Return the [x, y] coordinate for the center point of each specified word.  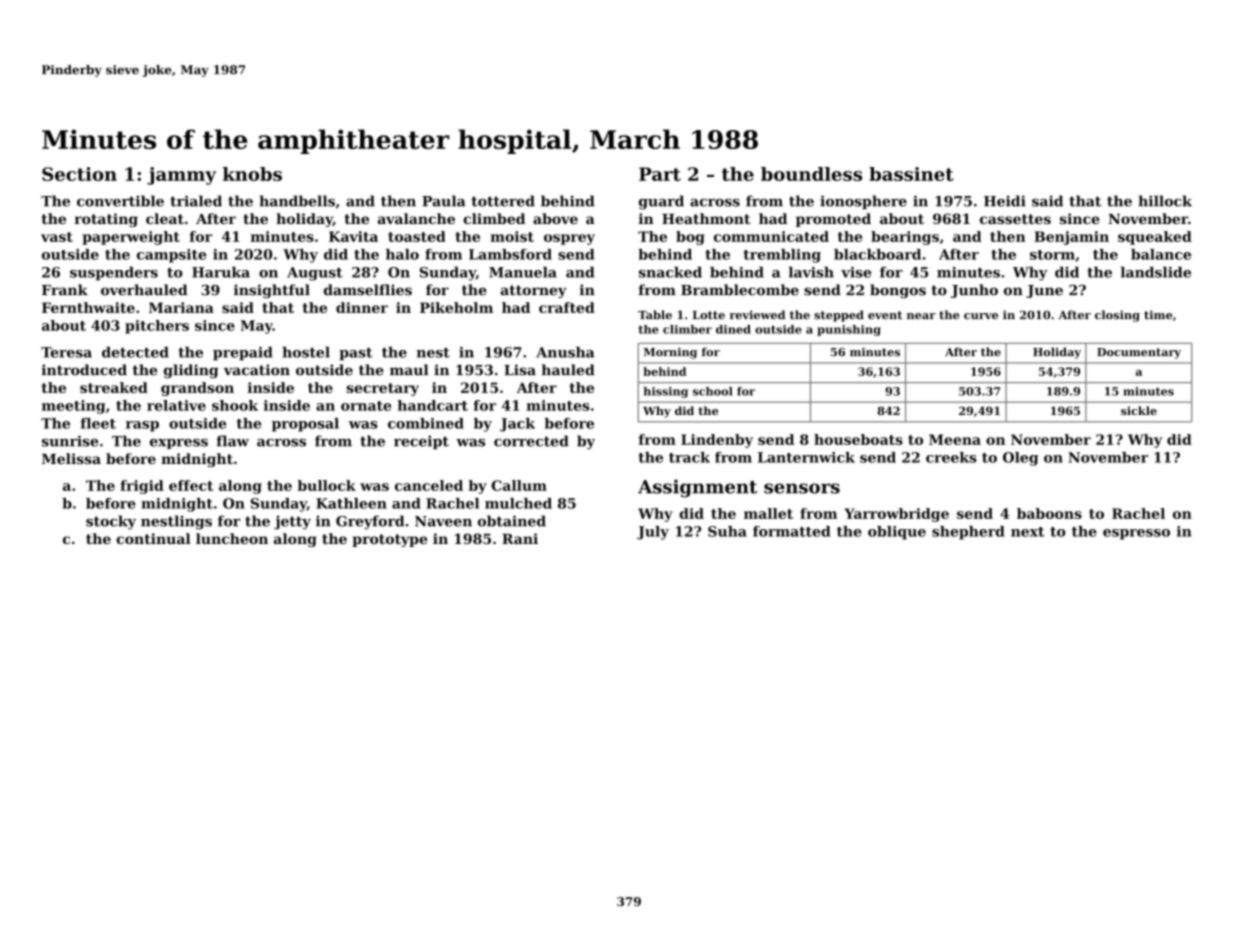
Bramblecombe [740, 290]
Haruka [221, 272]
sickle [1139, 410]
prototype [389, 540]
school [712, 391]
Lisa [520, 370]
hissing [666, 392]
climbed [494, 218]
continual [153, 538]
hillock [1165, 201]
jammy [181, 176]
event [885, 315]
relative [176, 405]
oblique [897, 533]
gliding [191, 371]
